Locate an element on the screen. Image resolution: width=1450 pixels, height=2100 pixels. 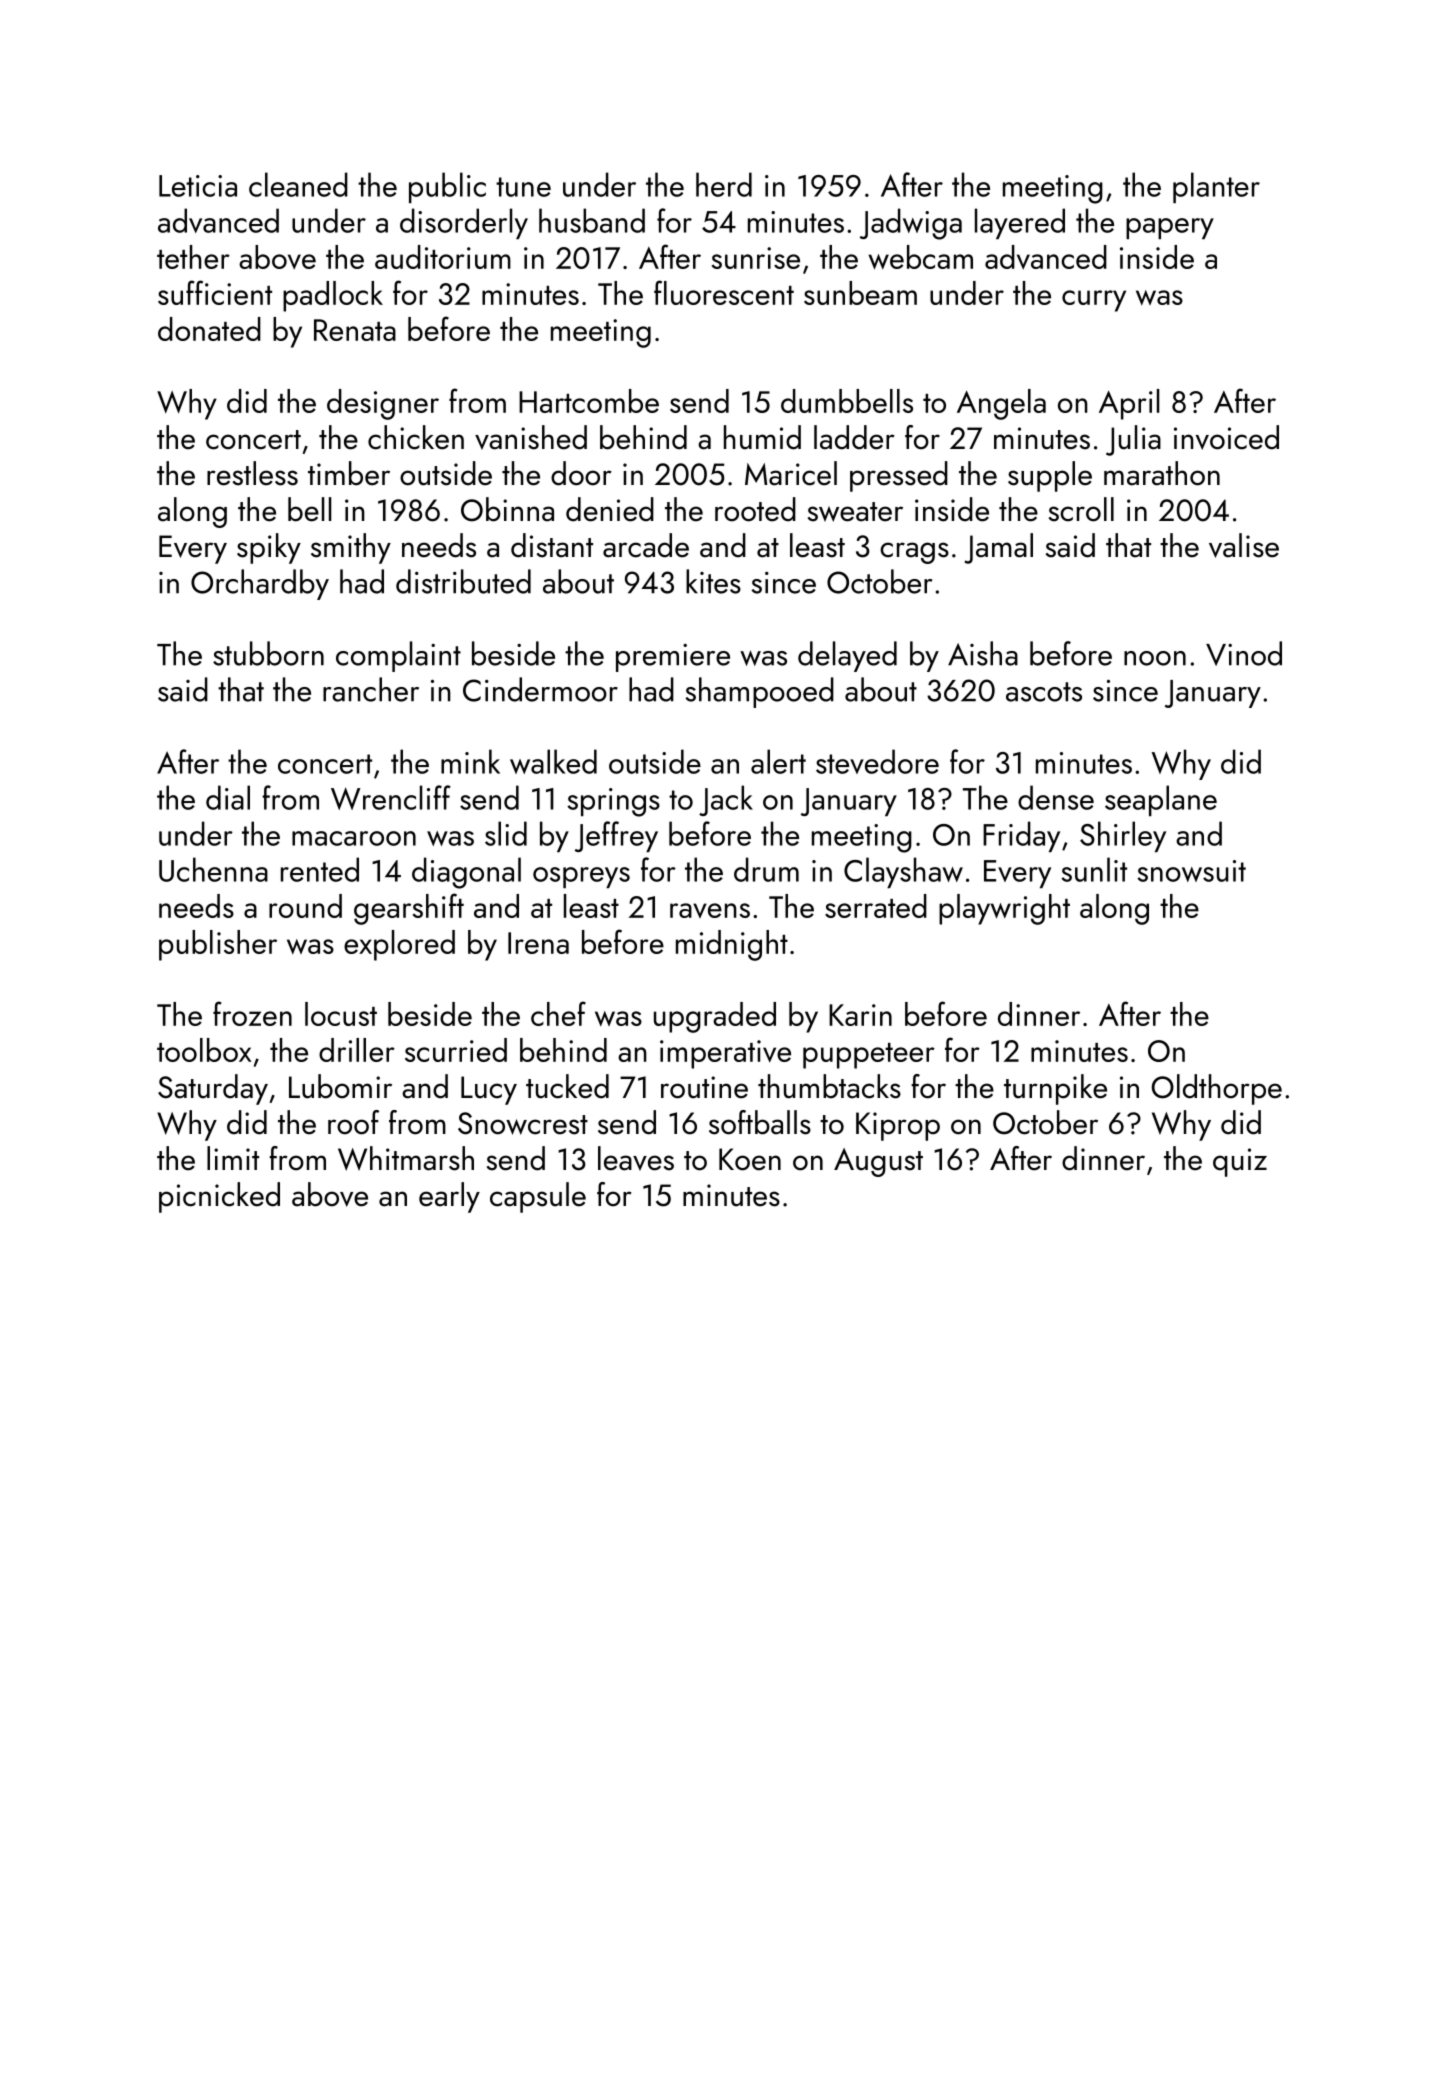
herd is located at coordinates (724, 184).
